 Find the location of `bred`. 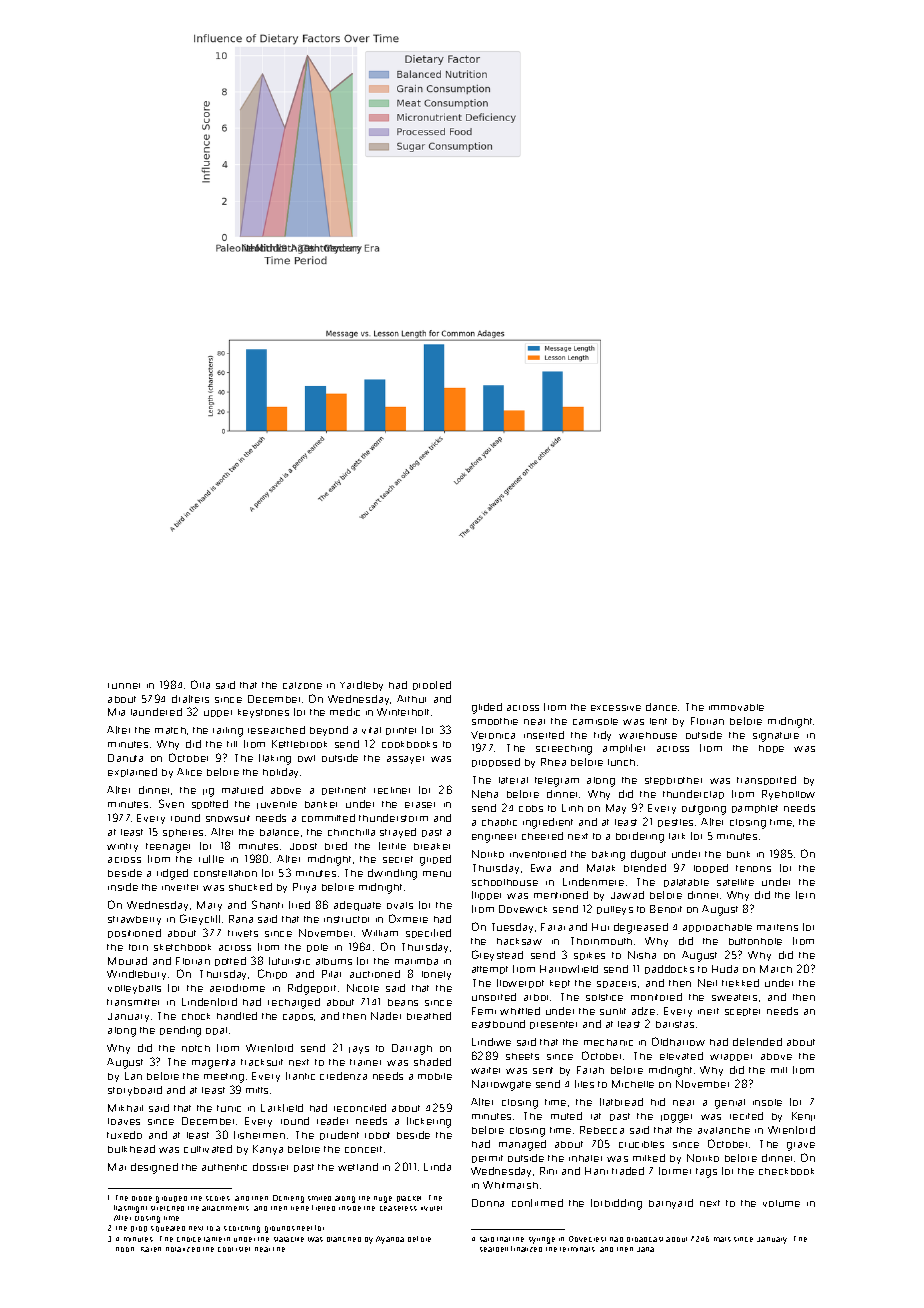

bred is located at coordinates (336, 846).
